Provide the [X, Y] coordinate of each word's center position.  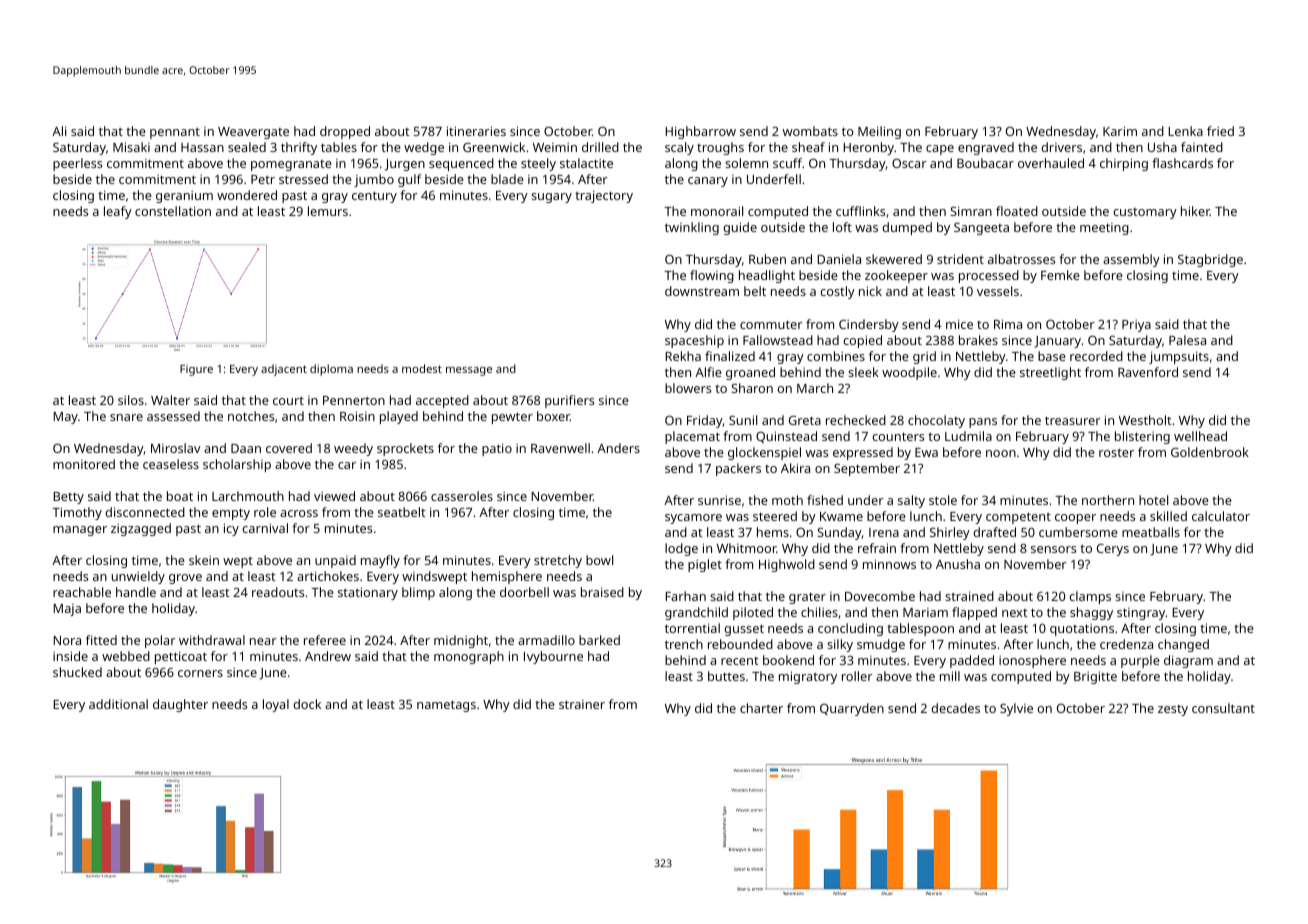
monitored [84, 464]
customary [1145, 213]
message [469, 371]
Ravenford [1148, 372]
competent [1018, 518]
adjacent [284, 370]
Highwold [787, 565]
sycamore [693, 519]
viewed [334, 496]
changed [1183, 645]
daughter [180, 705]
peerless [77, 164]
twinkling [692, 228]
